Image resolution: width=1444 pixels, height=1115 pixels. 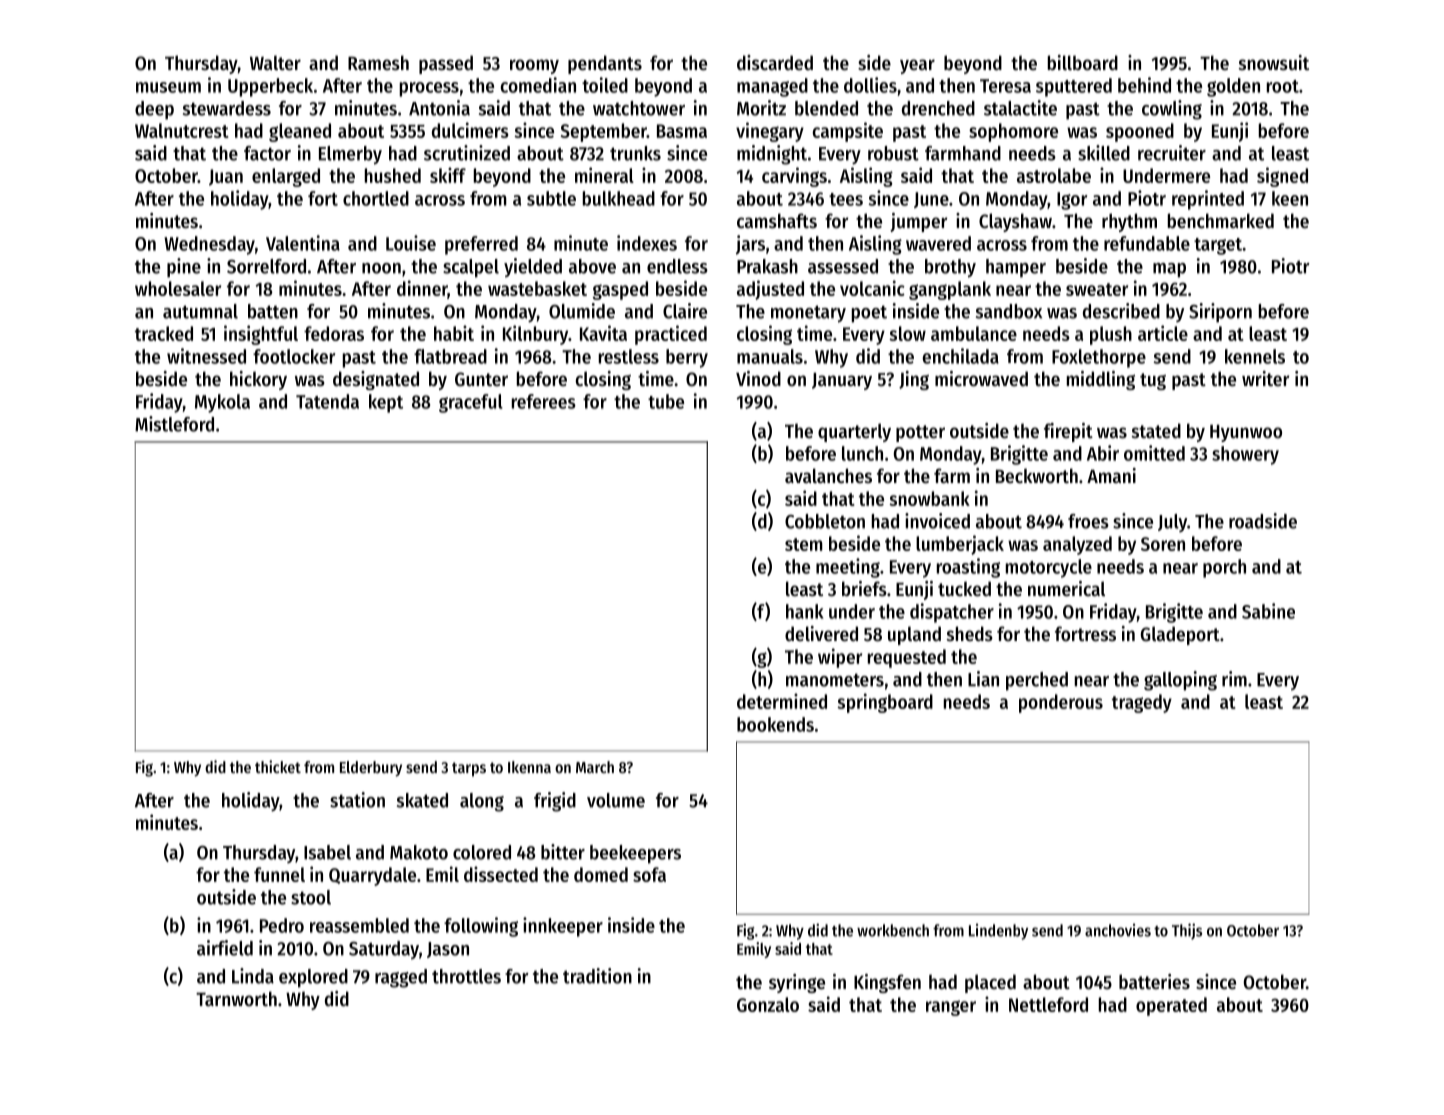 What do you see at coordinates (282, 925) in the screenshot?
I see `Pedro` at bounding box center [282, 925].
